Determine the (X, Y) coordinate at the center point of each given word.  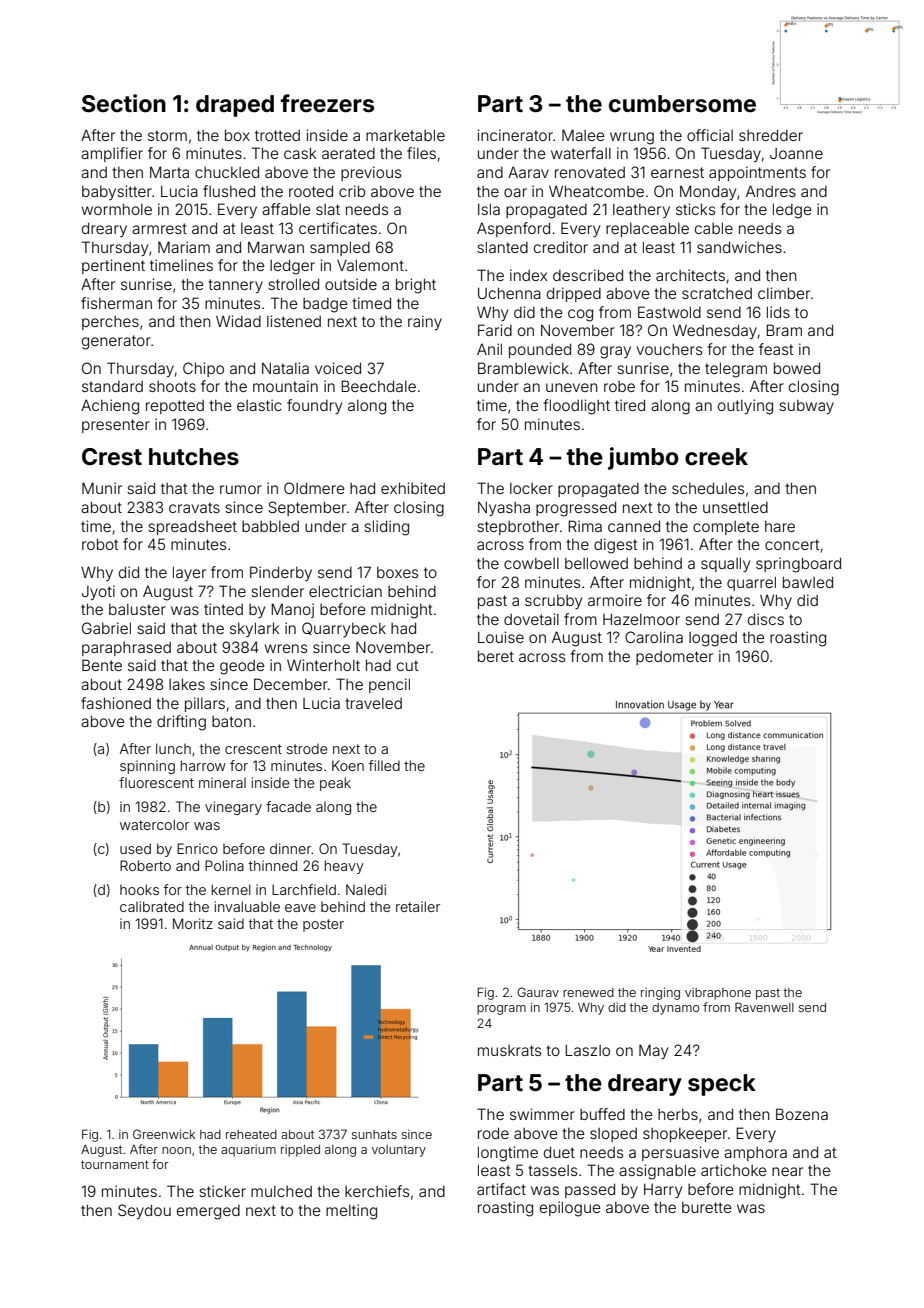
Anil (489, 349)
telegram (736, 370)
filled (384, 765)
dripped (574, 294)
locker (531, 488)
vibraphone (718, 994)
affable (286, 209)
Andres (771, 191)
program (501, 1010)
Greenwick (164, 1134)
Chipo (203, 369)
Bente (102, 665)
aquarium (248, 1151)
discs (766, 619)
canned (634, 526)
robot (100, 544)
